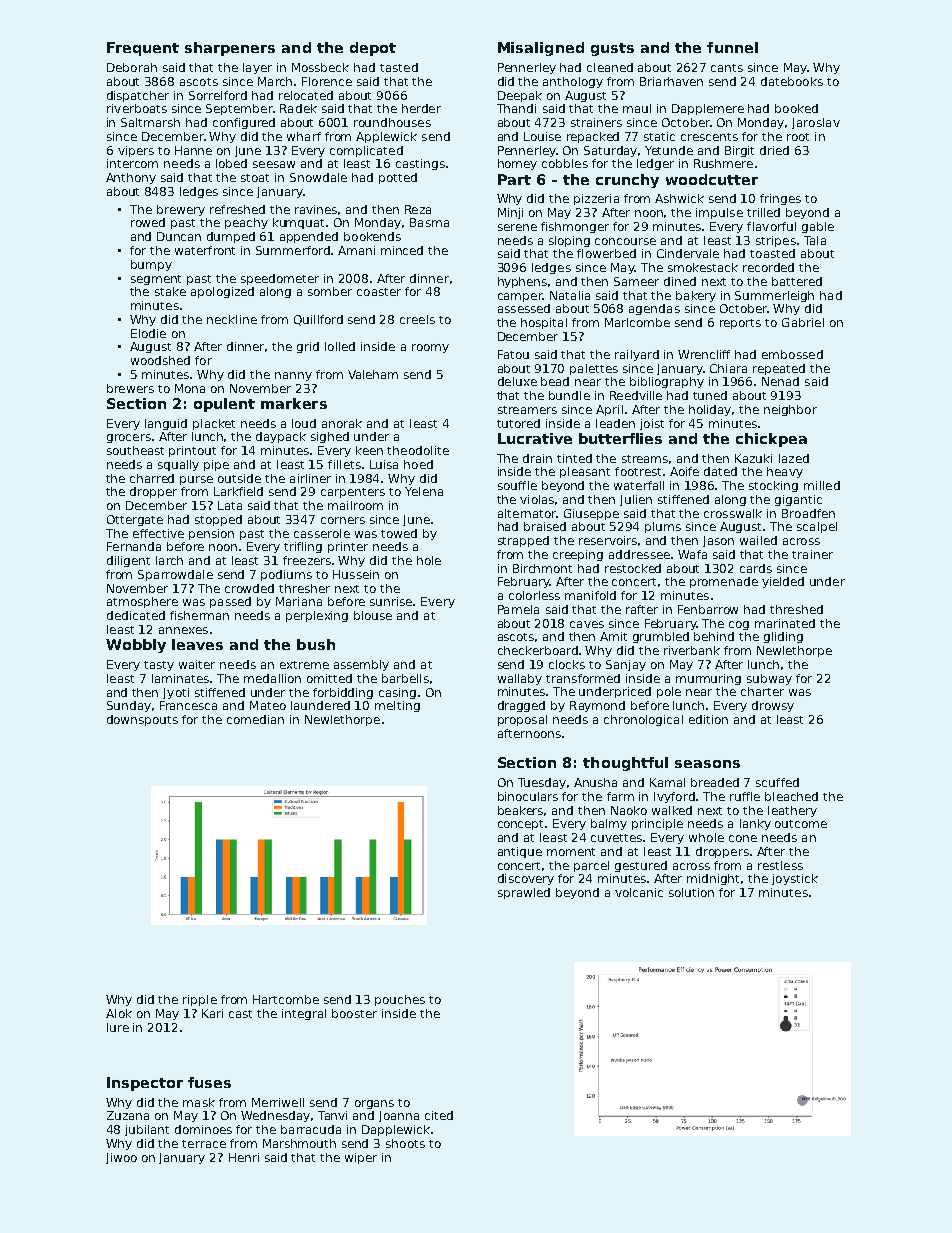  I want to click on tasted, so click(399, 67).
